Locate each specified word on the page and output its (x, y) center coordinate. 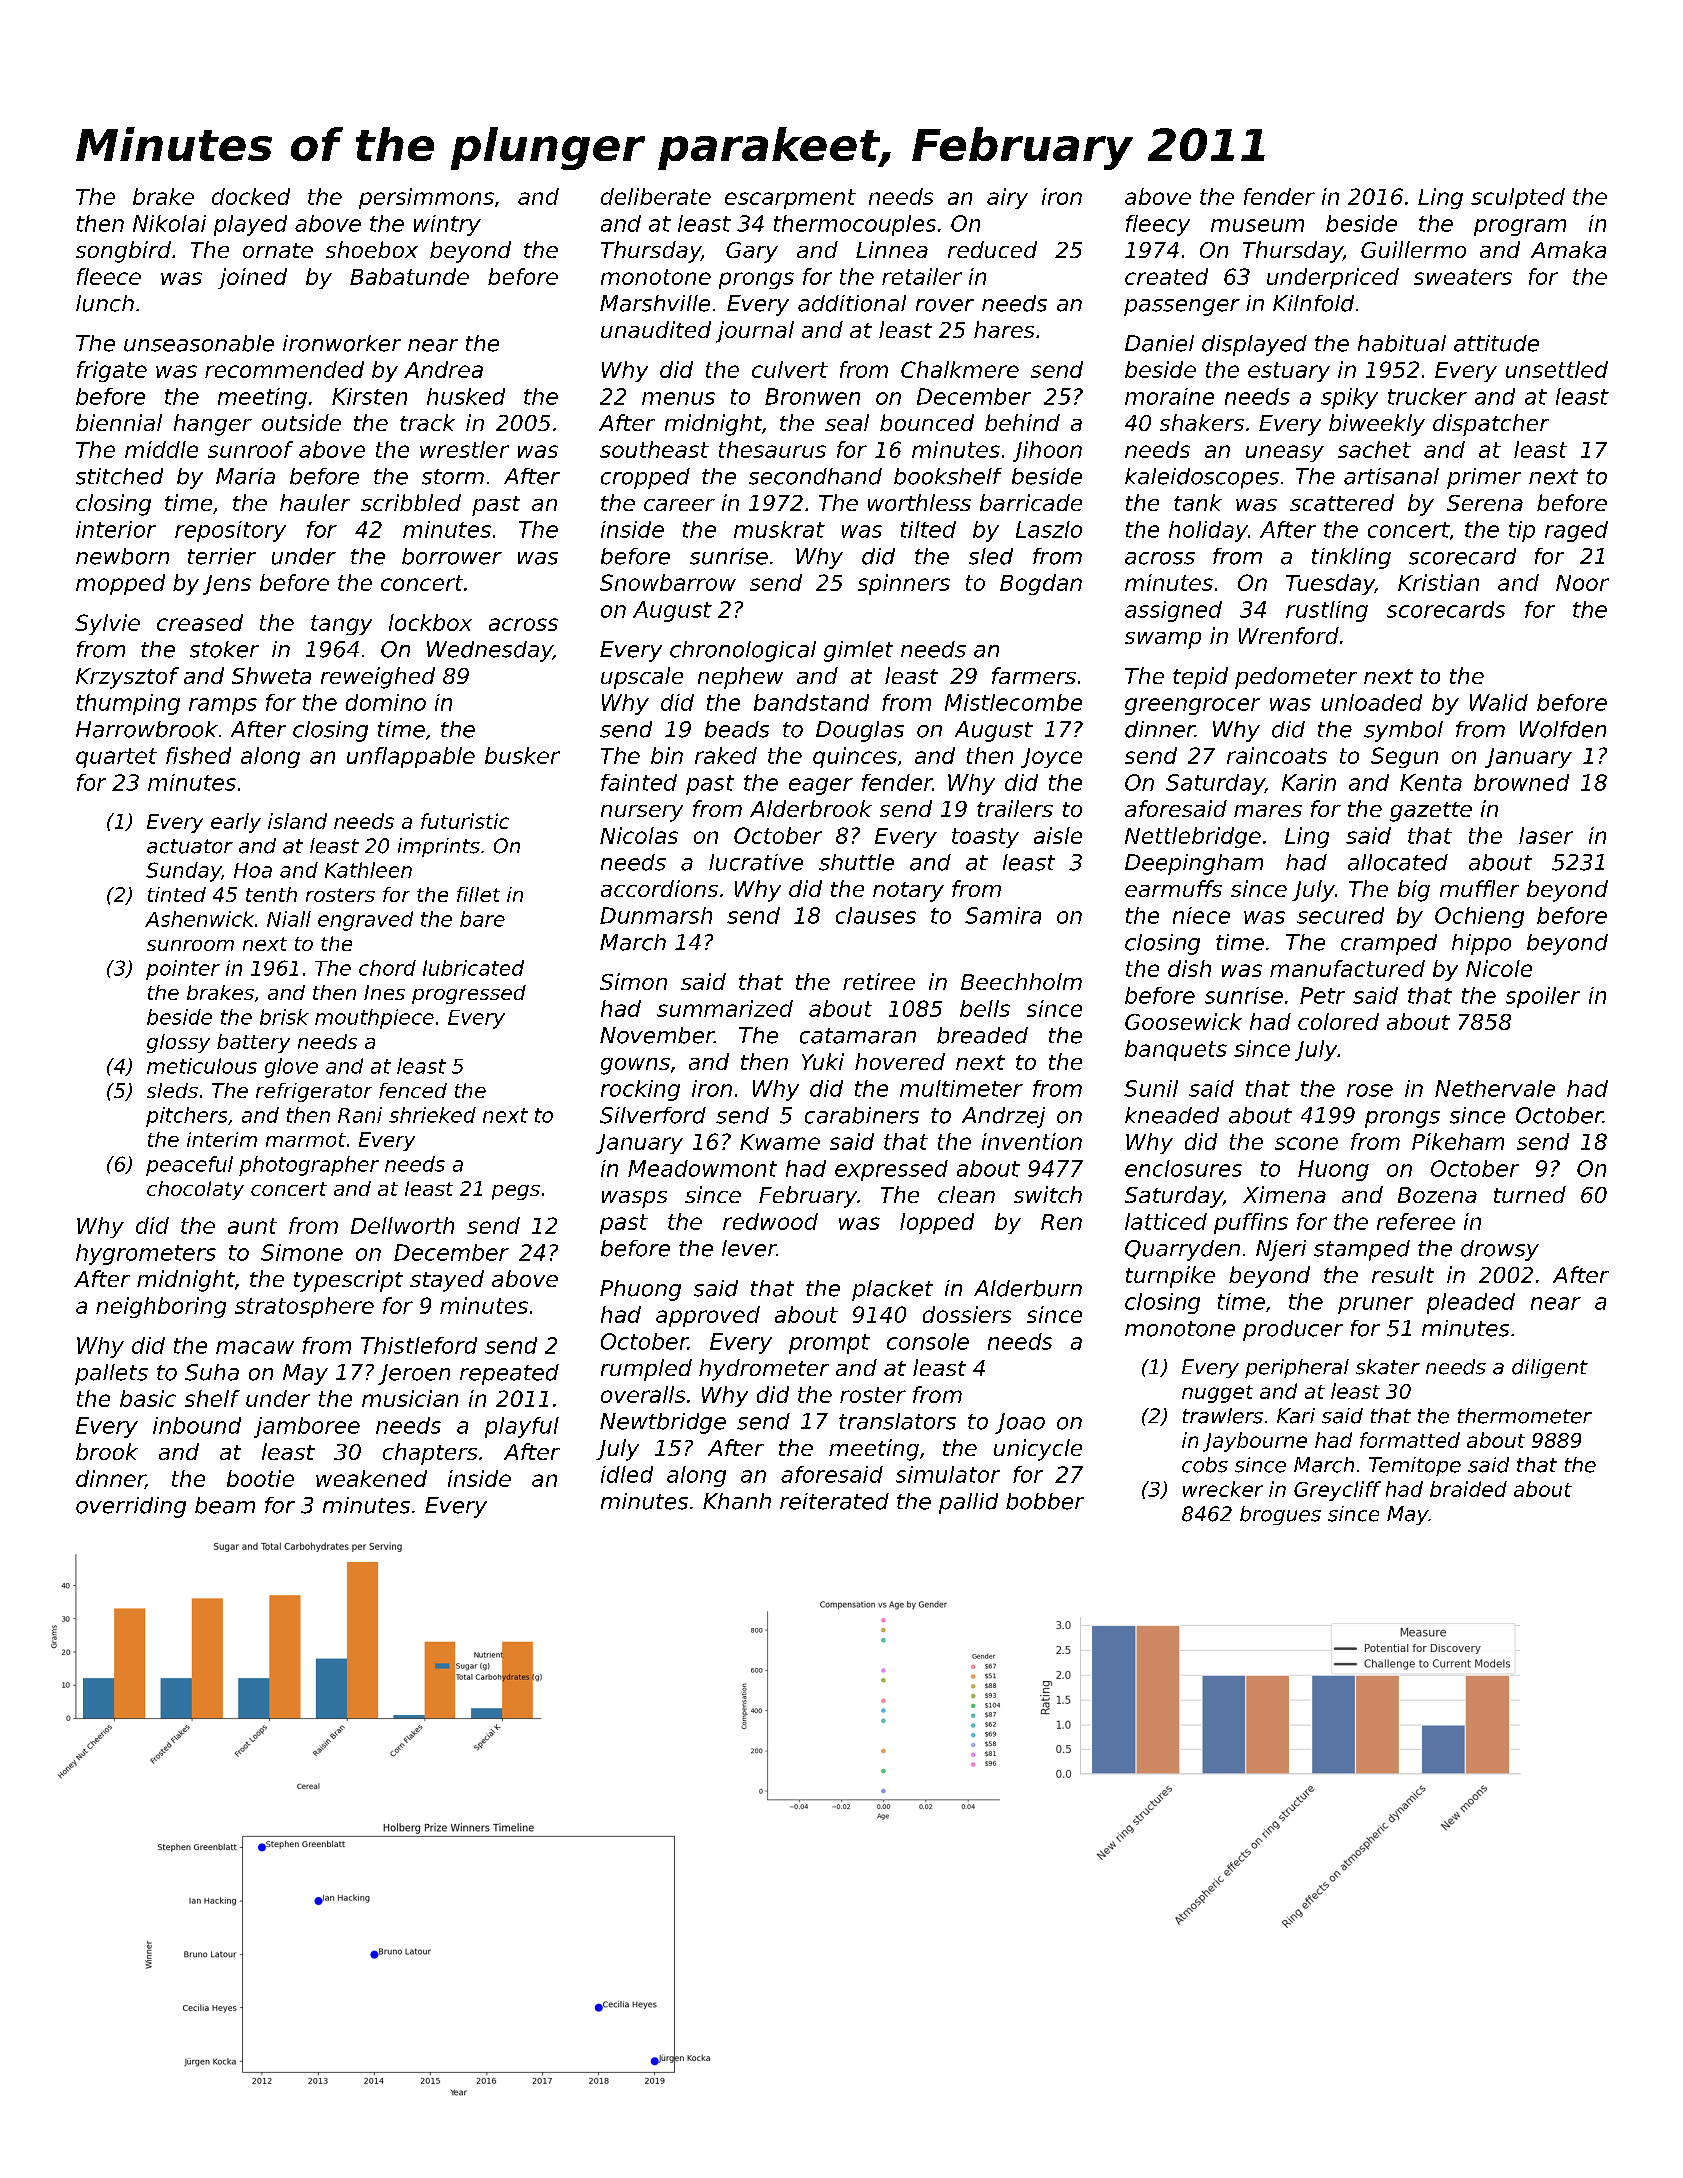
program (1520, 227)
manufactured (1347, 968)
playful (522, 1427)
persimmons (426, 198)
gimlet (858, 651)
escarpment (790, 199)
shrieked (432, 1115)
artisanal (1391, 476)
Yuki (823, 1061)
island (297, 821)
